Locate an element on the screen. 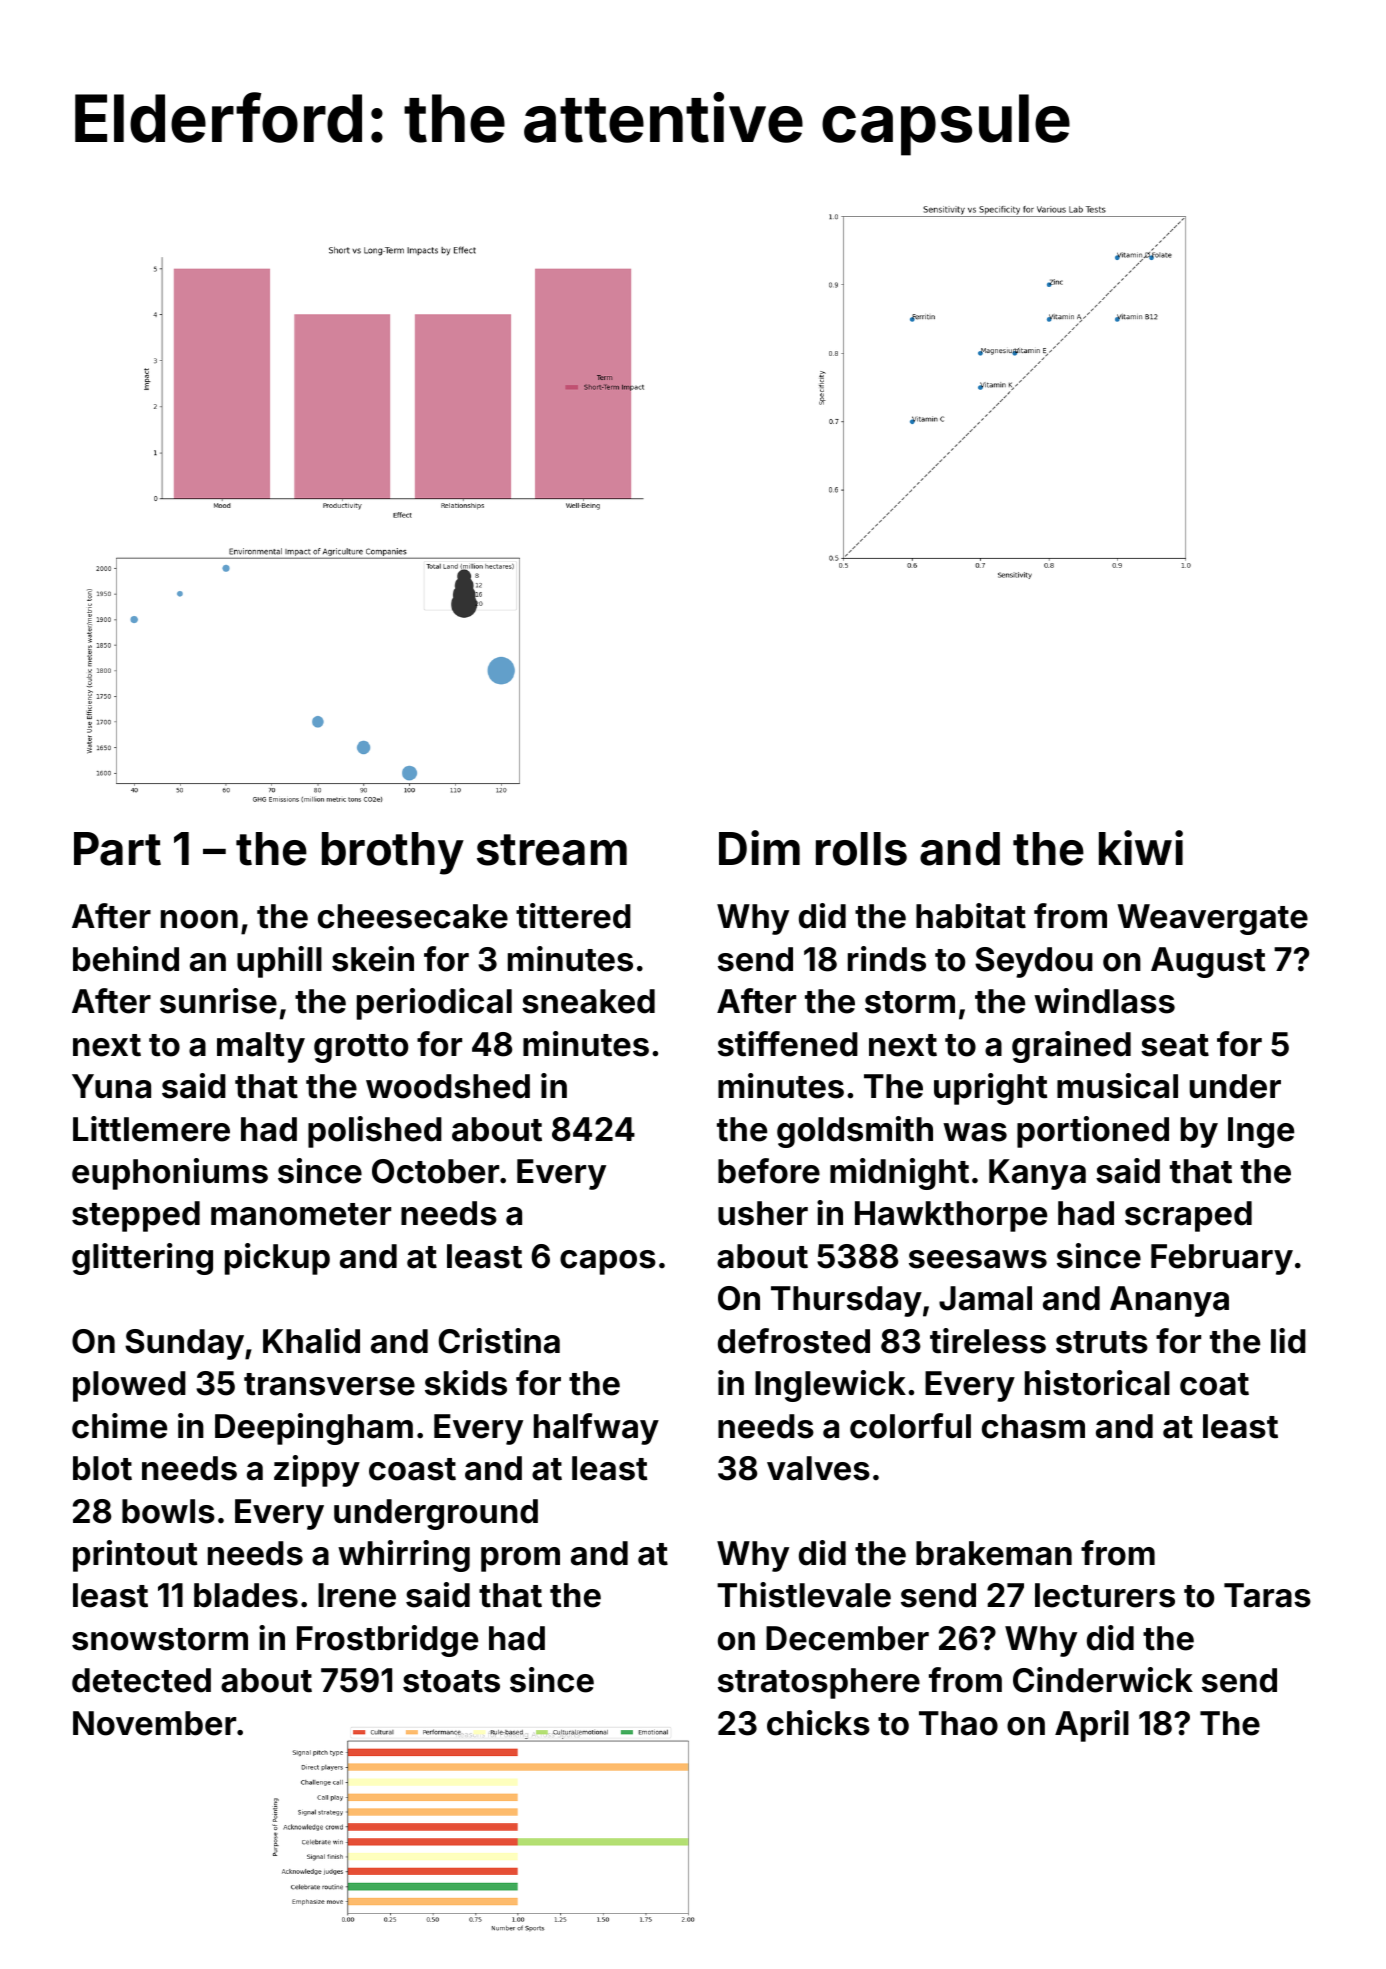 Image resolution: width=1386 pixels, height=1969 pixels. kiwi is located at coordinates (1141, 847).
